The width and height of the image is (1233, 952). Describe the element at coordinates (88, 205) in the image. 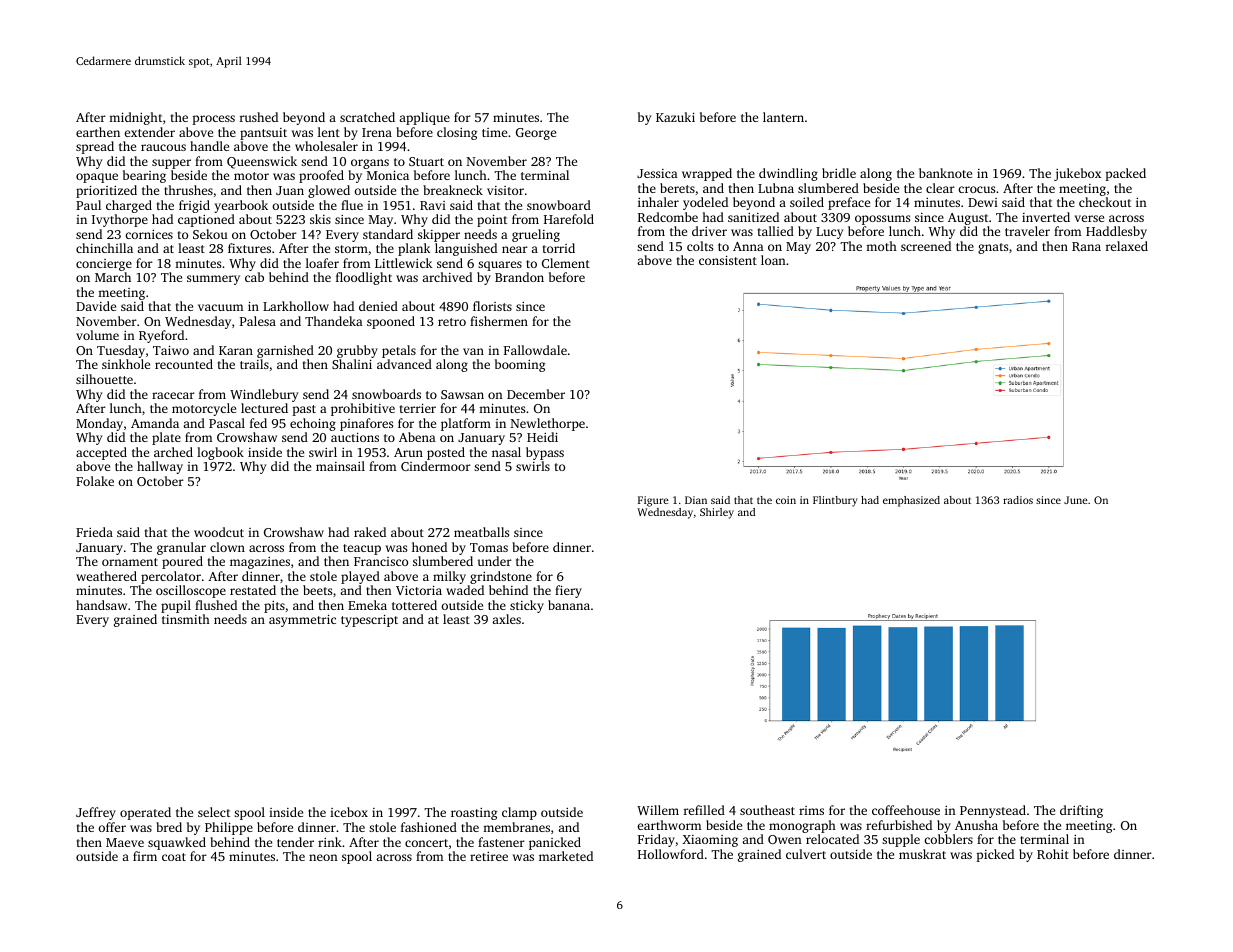

I see `Paul` at that location.
